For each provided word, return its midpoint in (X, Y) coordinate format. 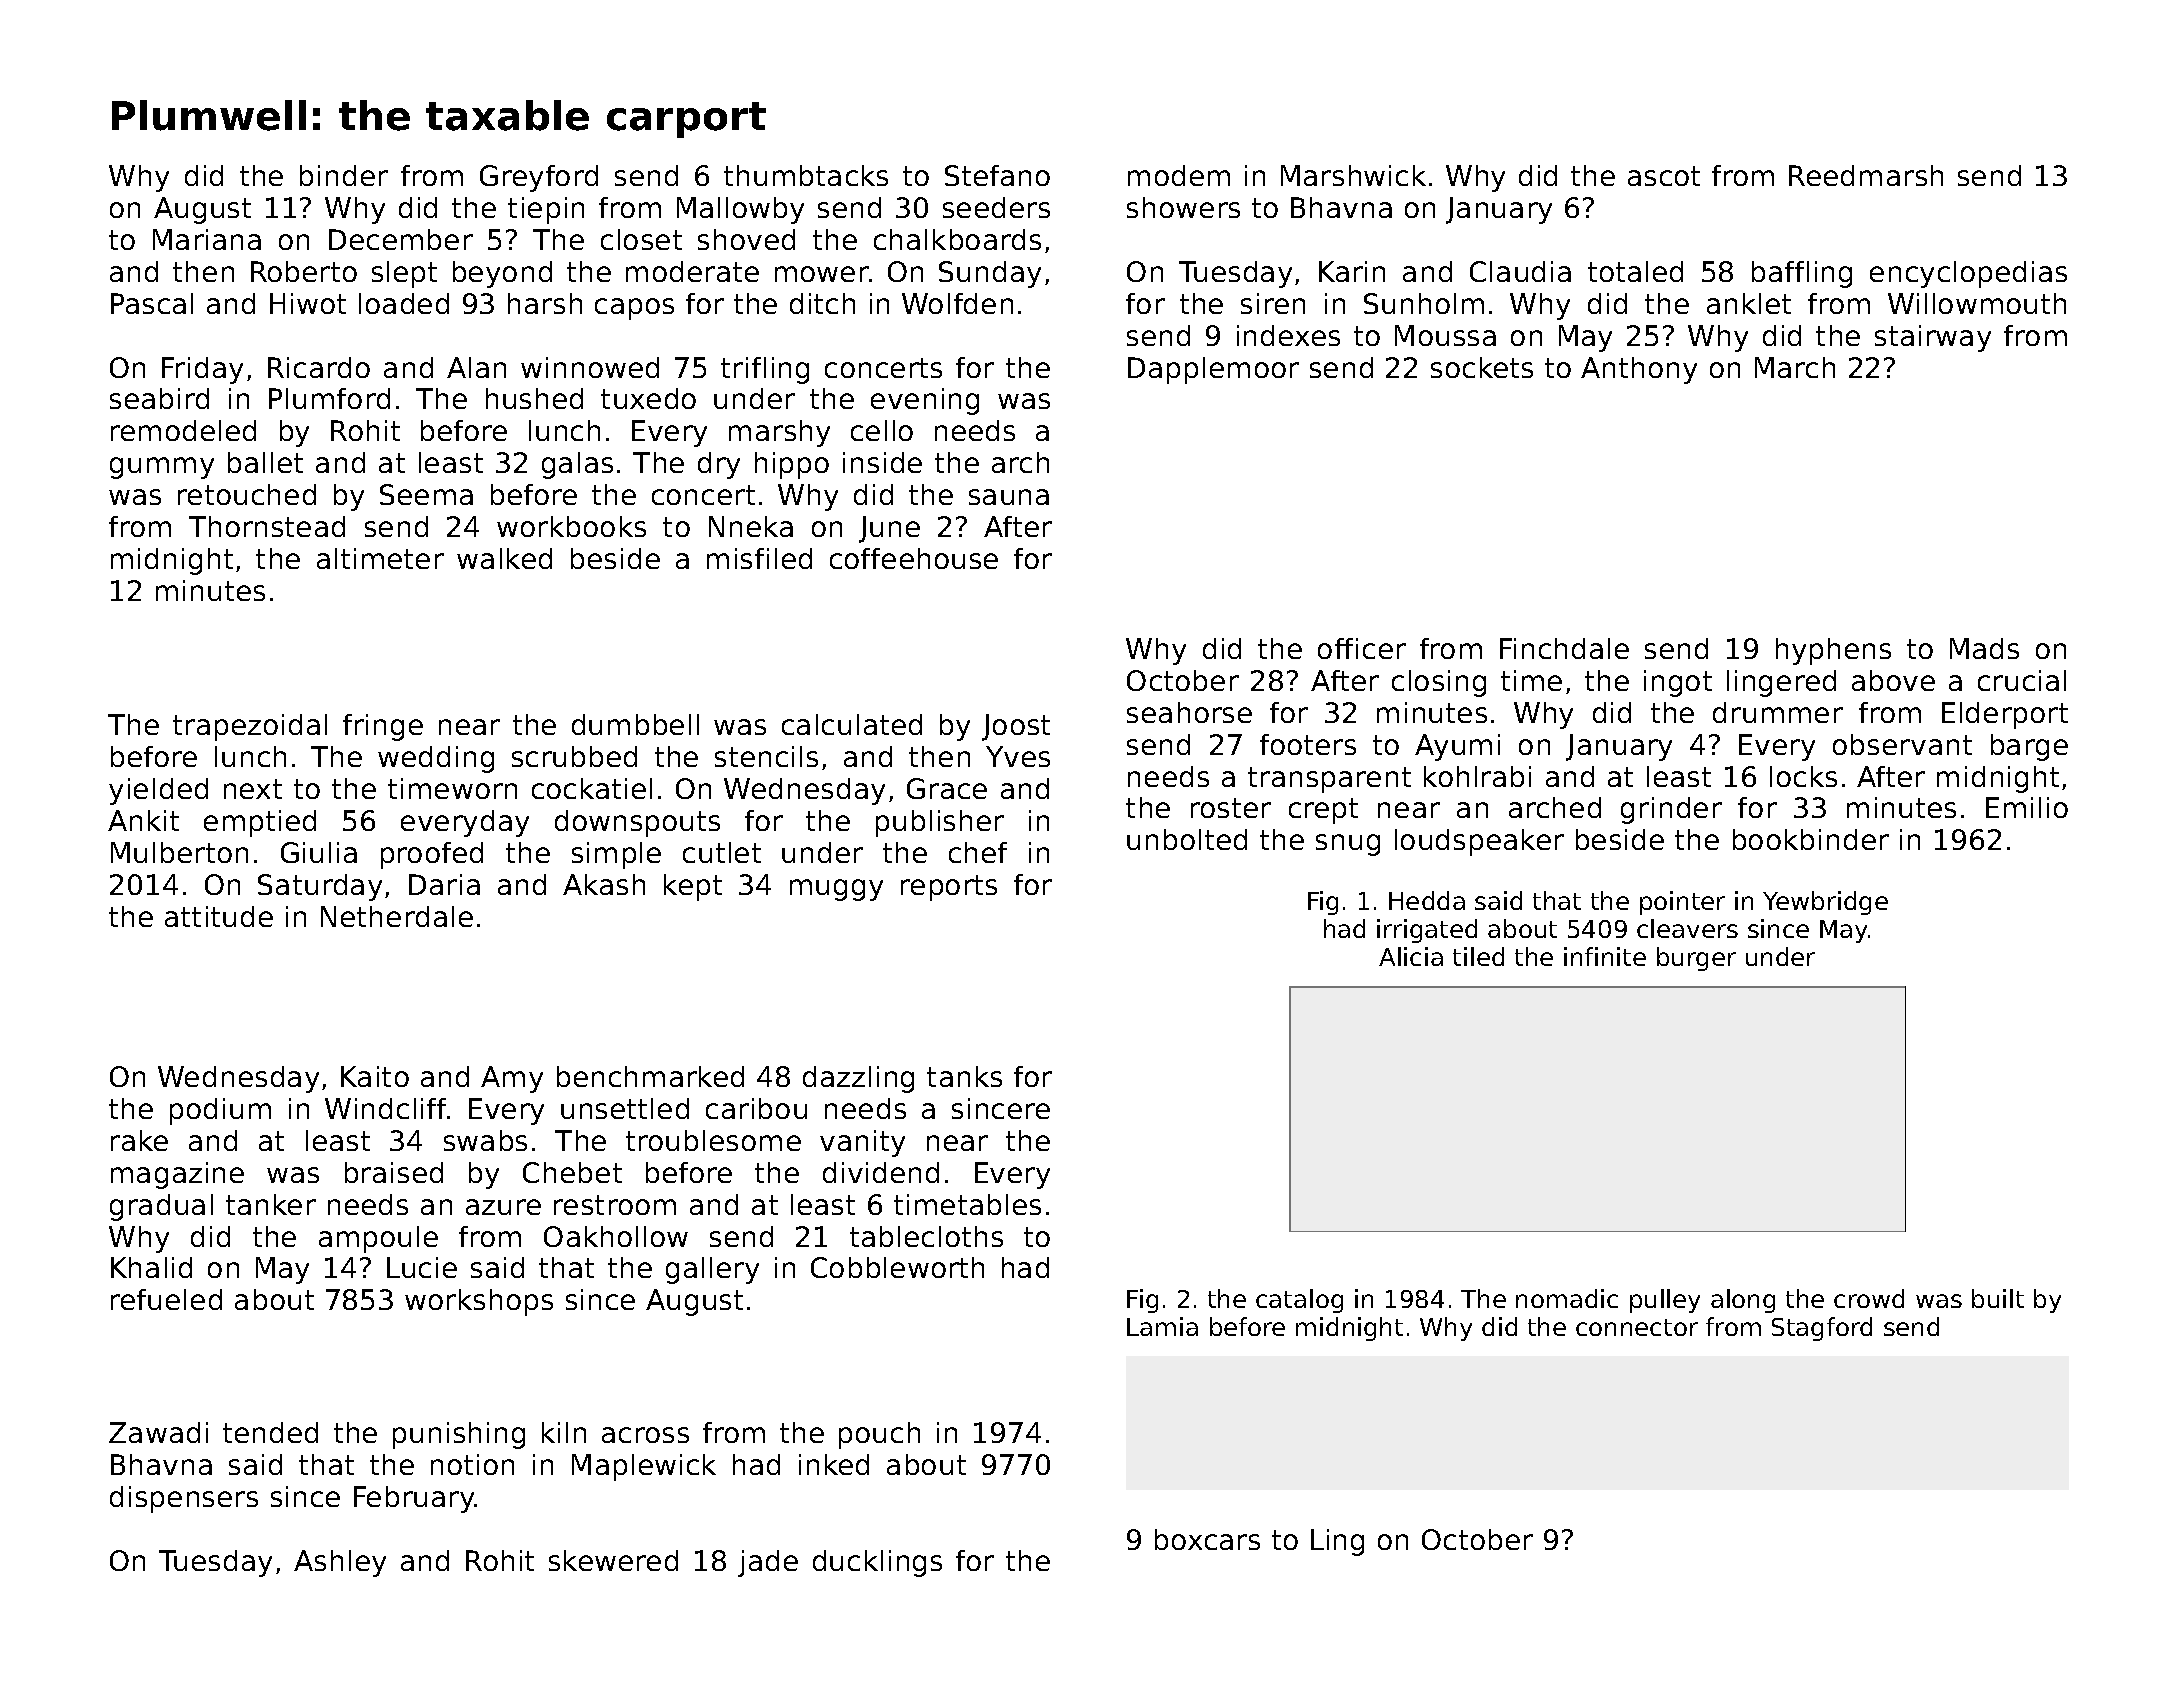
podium (220, 1111)
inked (834, 1464)
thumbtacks (806, 175)
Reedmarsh (1866, 175)
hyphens (1833, 651)
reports (949, 888)
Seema (426, 494)
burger (1696, 959)
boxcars (1207, 1539)
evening (925, 401)
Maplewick (644, 1467)
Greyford (539, 178)
